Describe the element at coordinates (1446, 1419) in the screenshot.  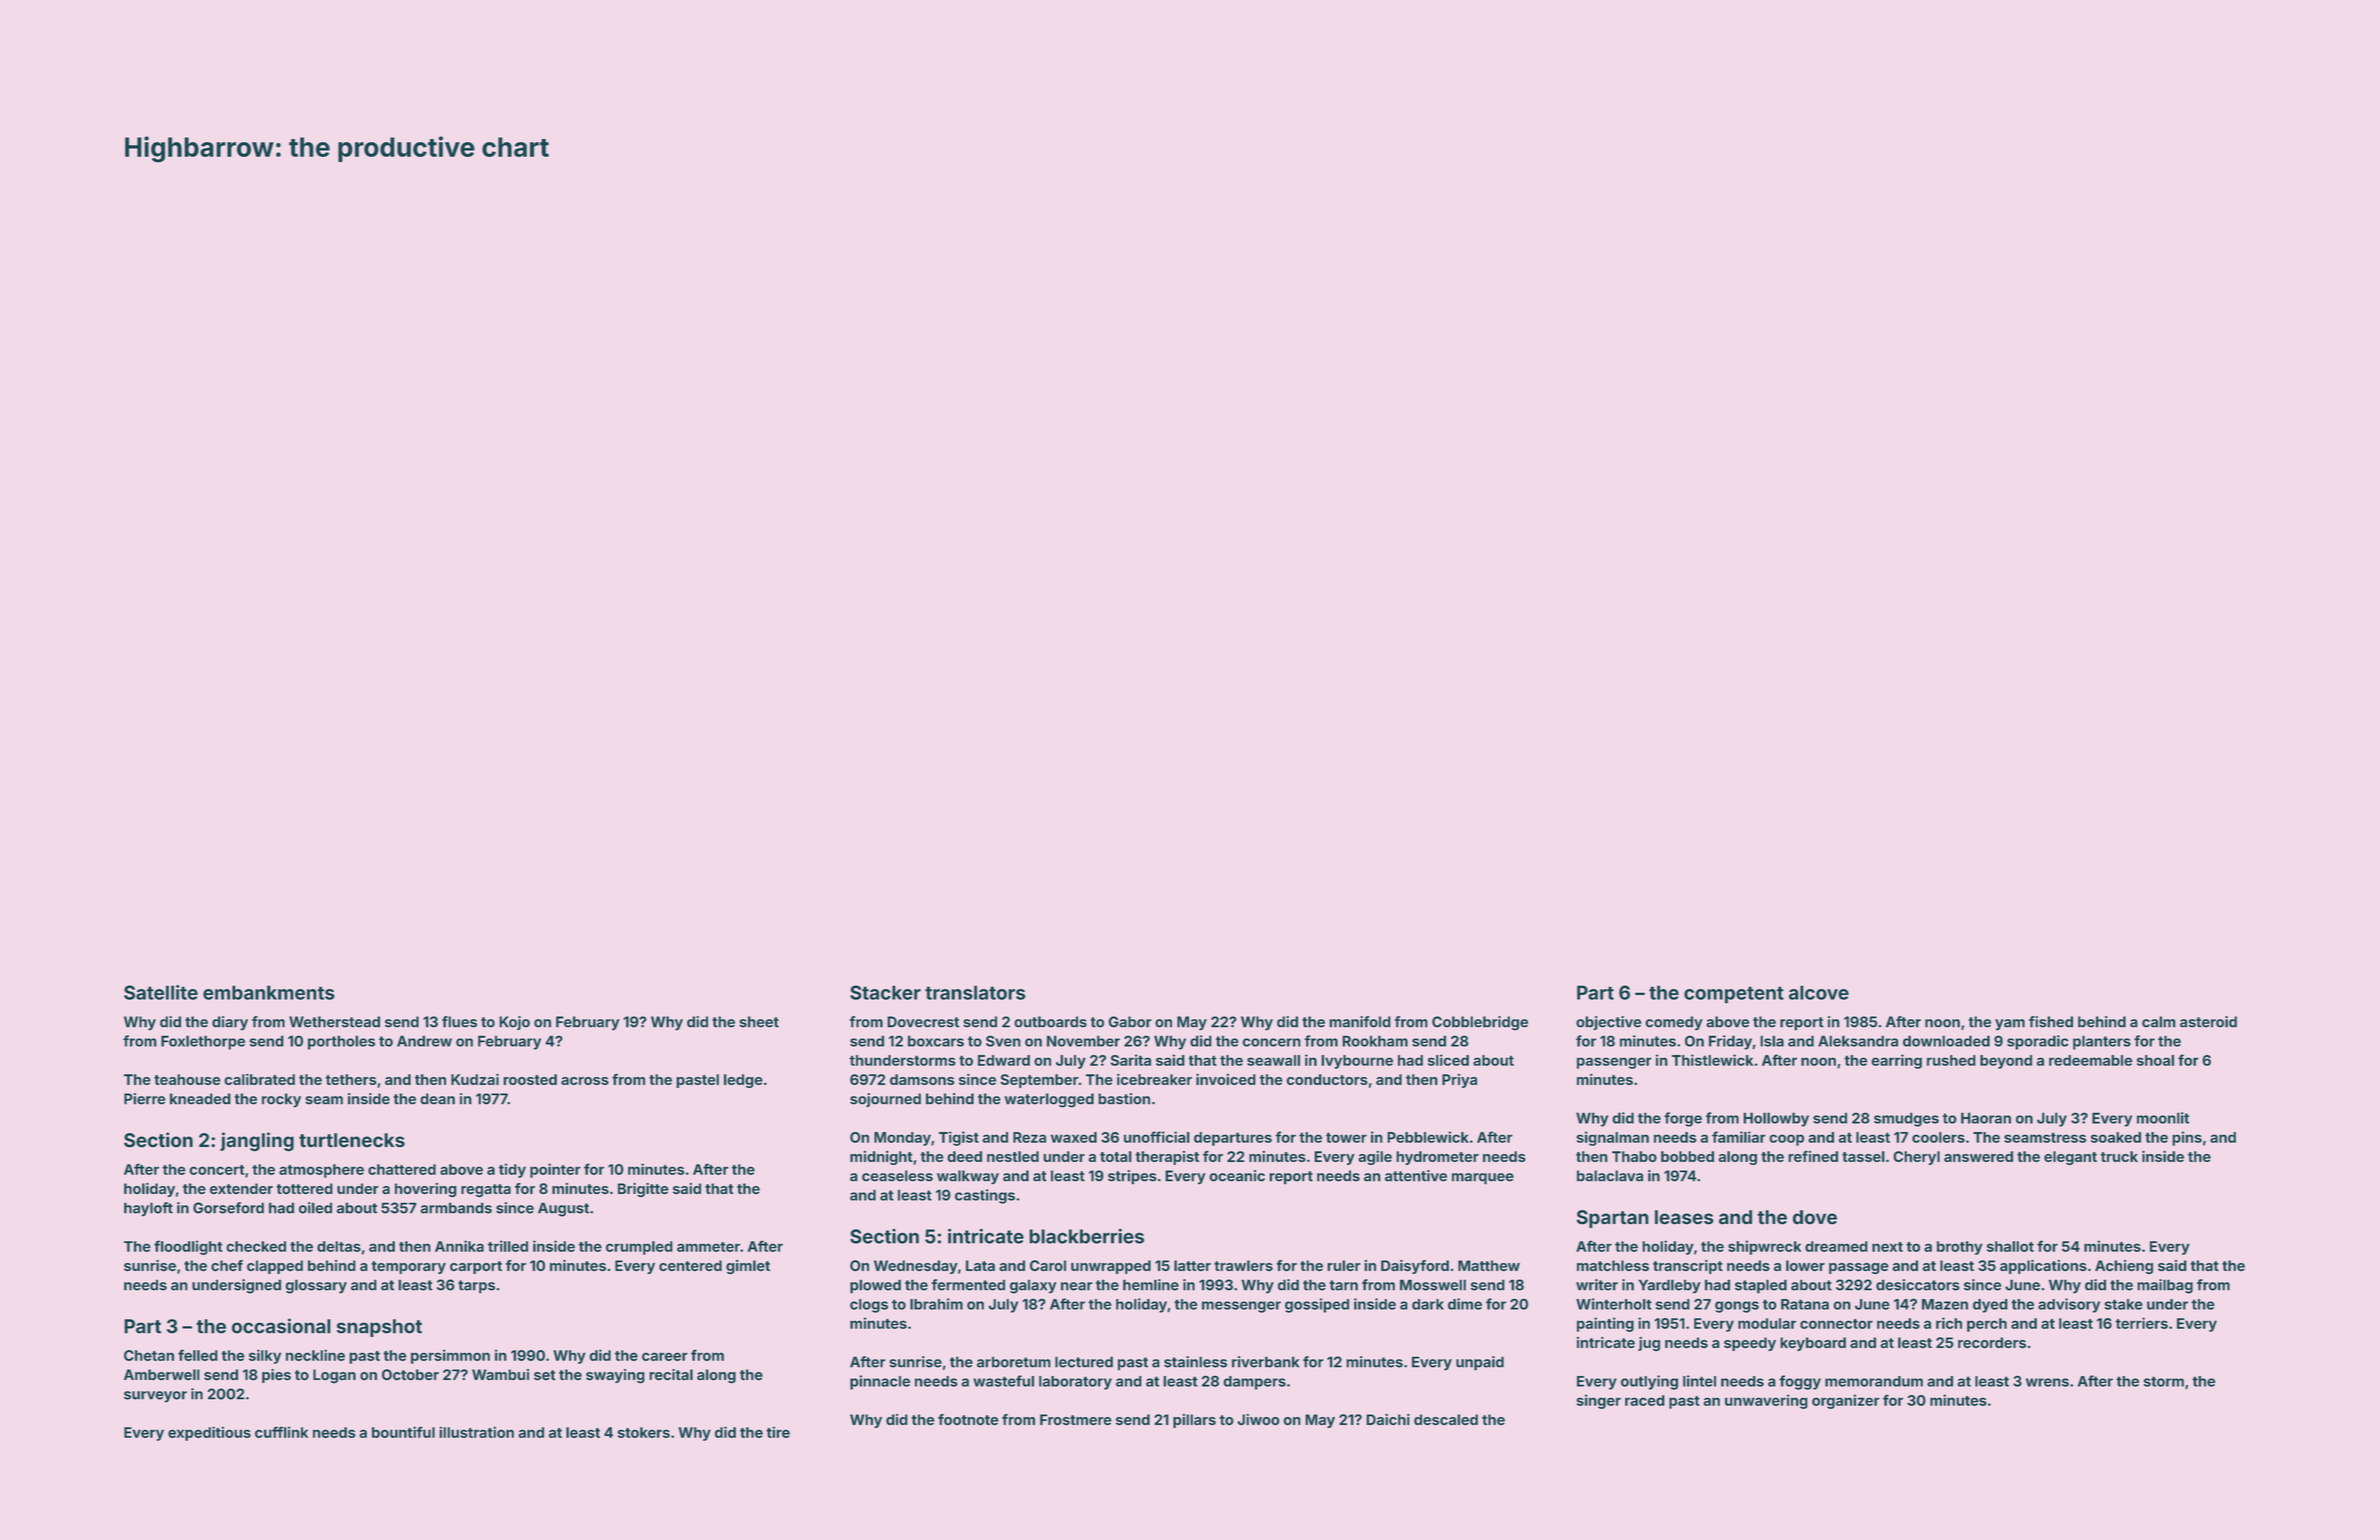
I see `descaled` at that location.
